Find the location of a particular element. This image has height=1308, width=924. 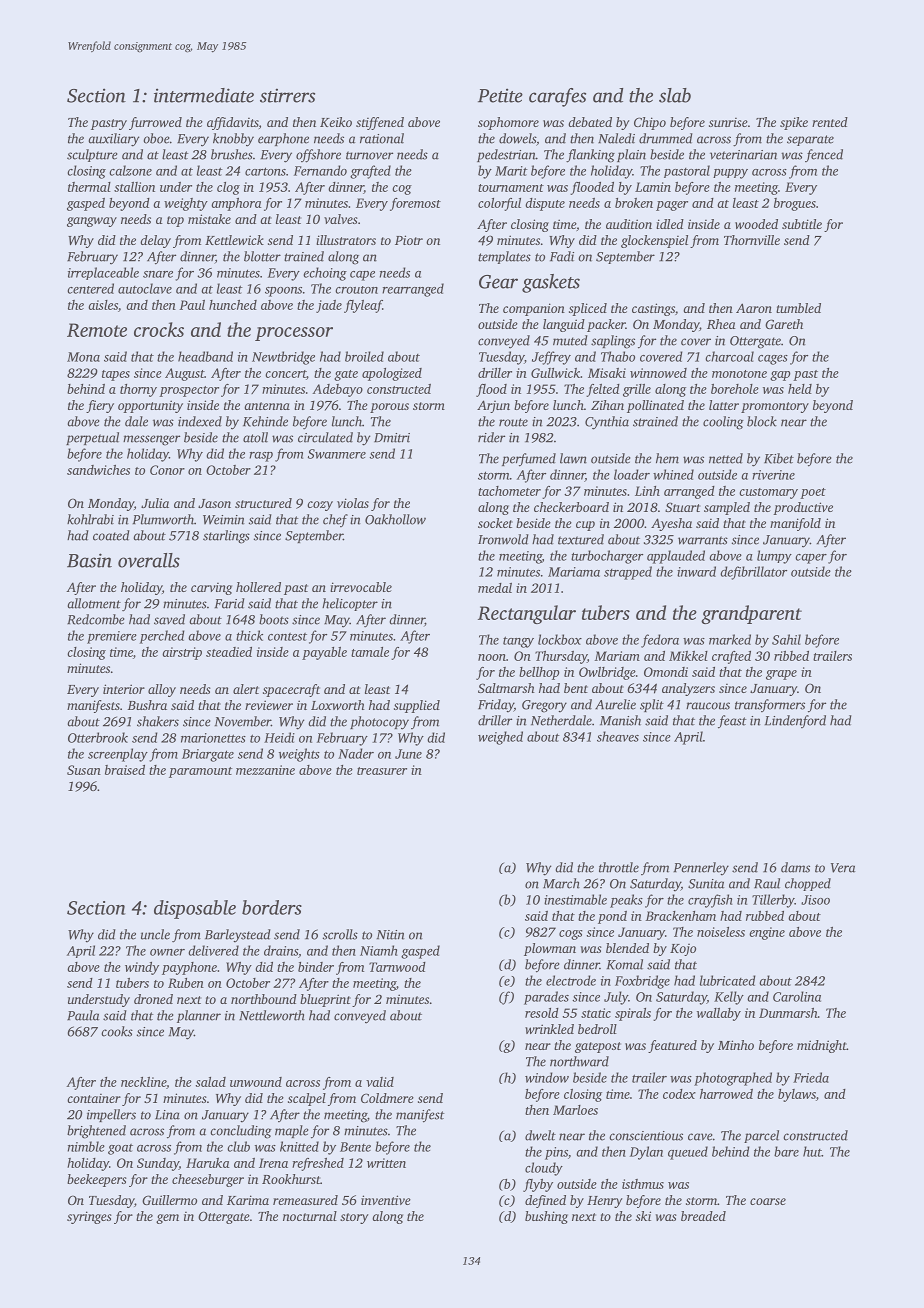

gem is located at coordinates (167, 1219).
